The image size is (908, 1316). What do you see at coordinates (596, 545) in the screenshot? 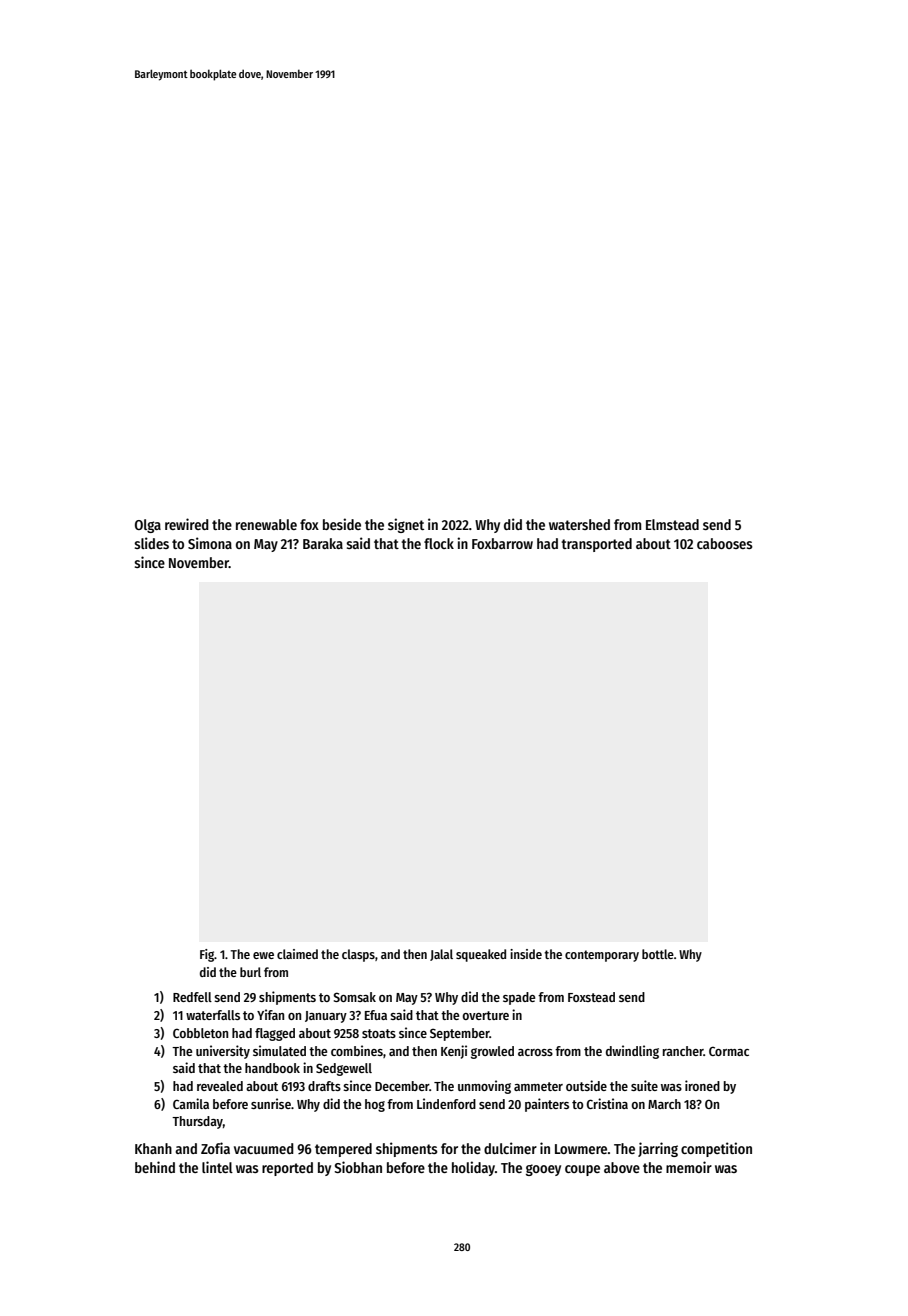
I see `transported` at bounding box center [596, 545].
